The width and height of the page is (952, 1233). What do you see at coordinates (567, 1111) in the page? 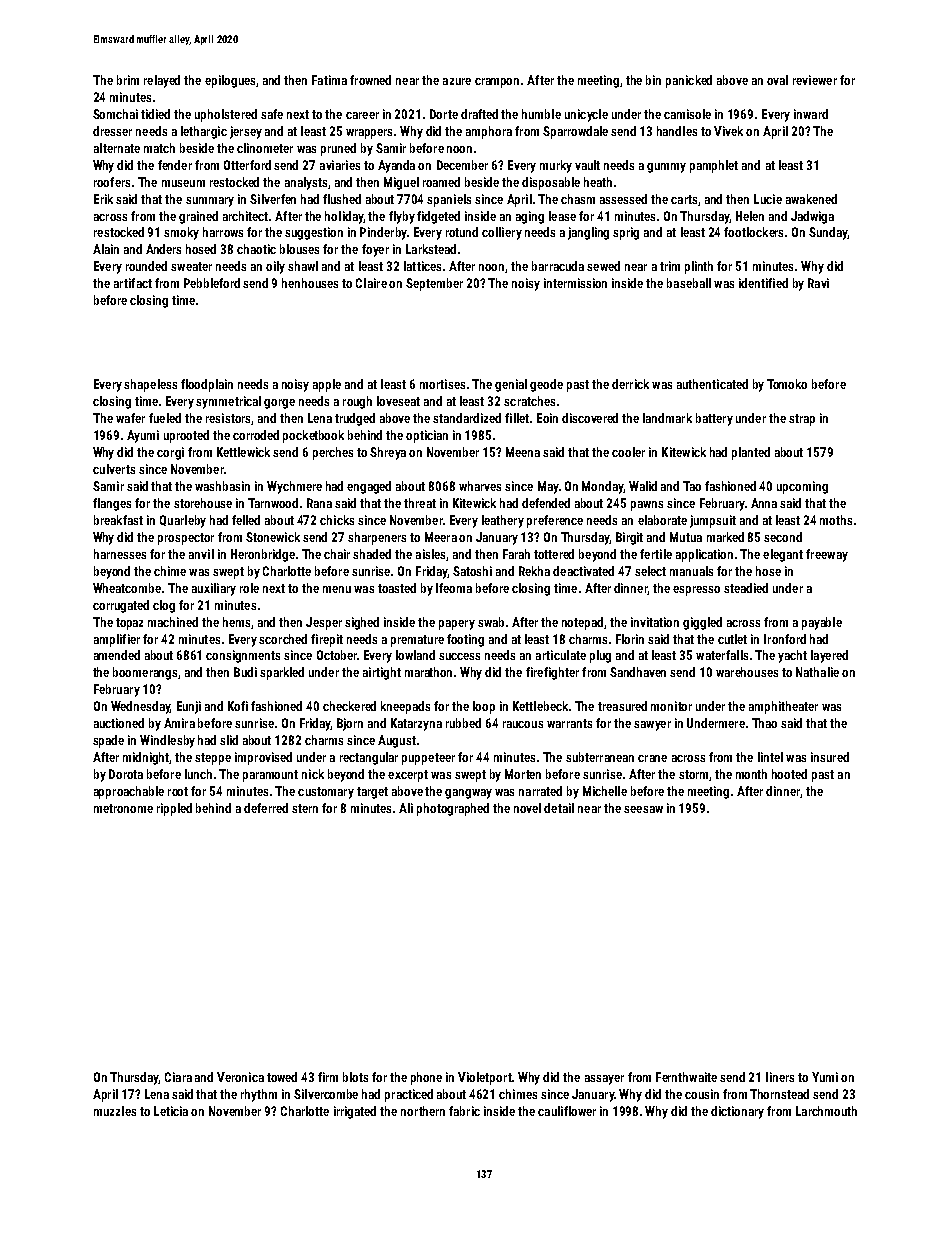
I see `cauliflower` at bounding box center [567, 1111].
